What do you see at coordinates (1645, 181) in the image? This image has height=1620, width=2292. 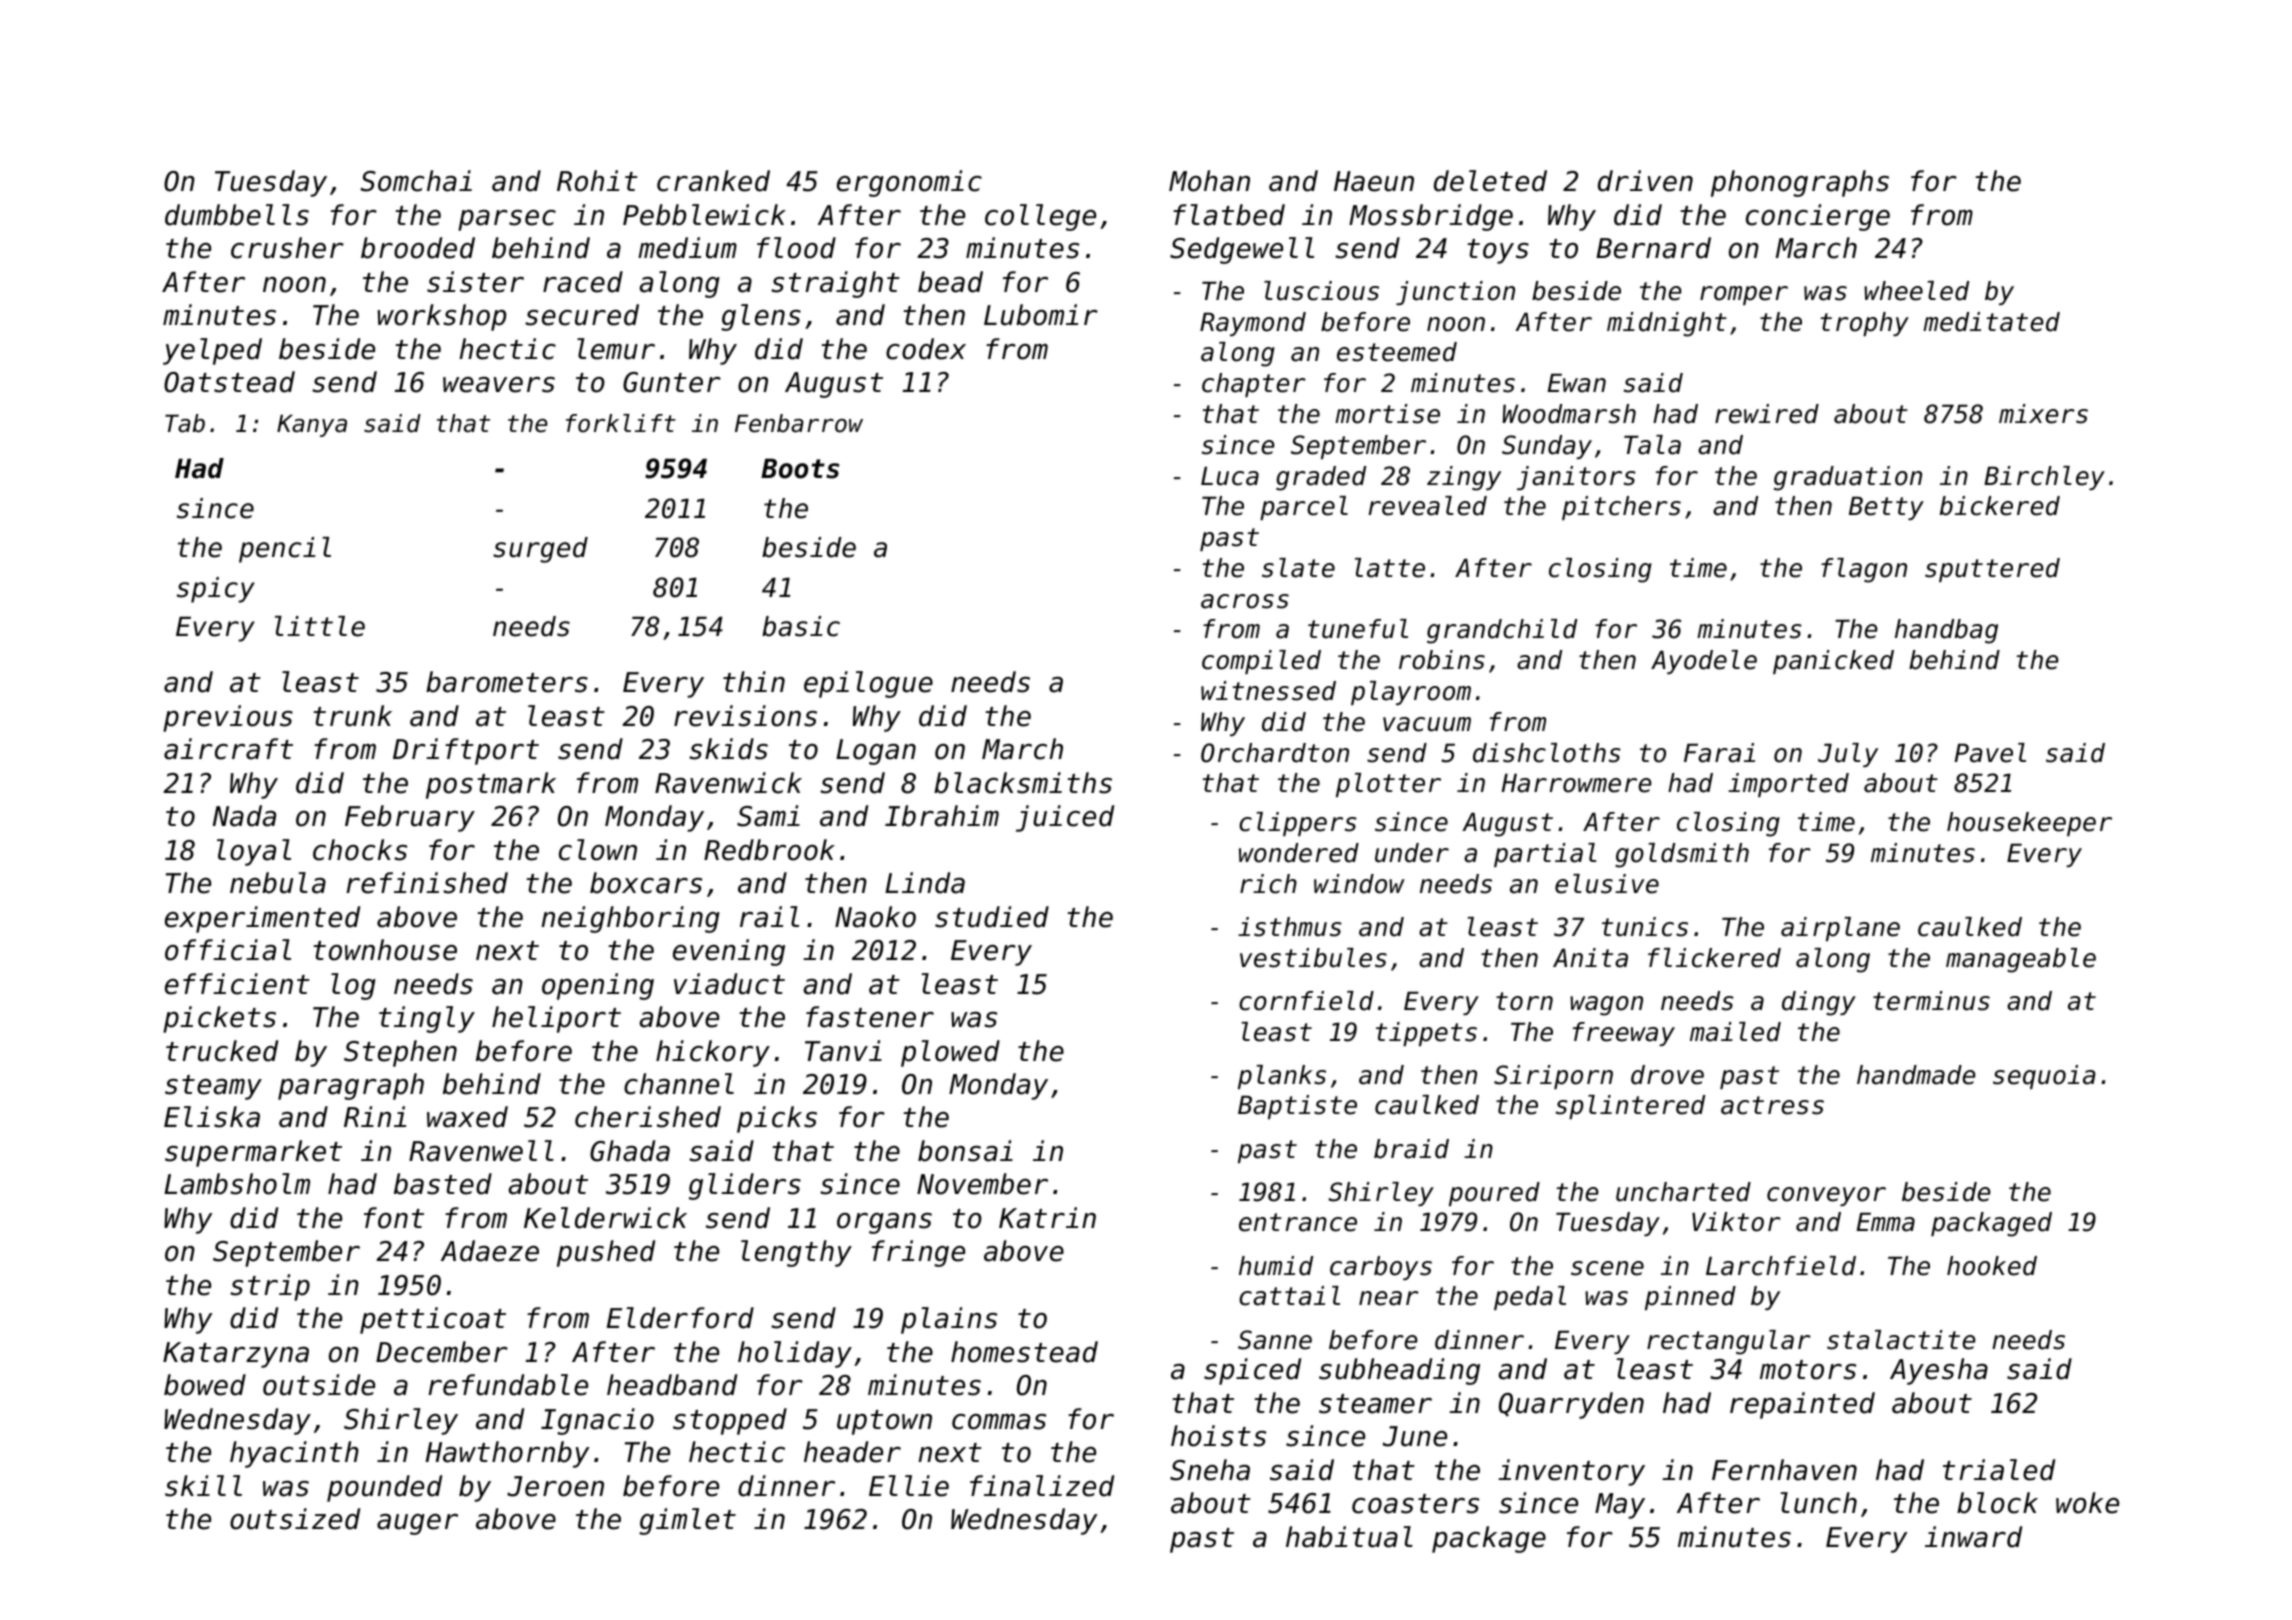 I see `driven` at bounding box center [1645, 181].
